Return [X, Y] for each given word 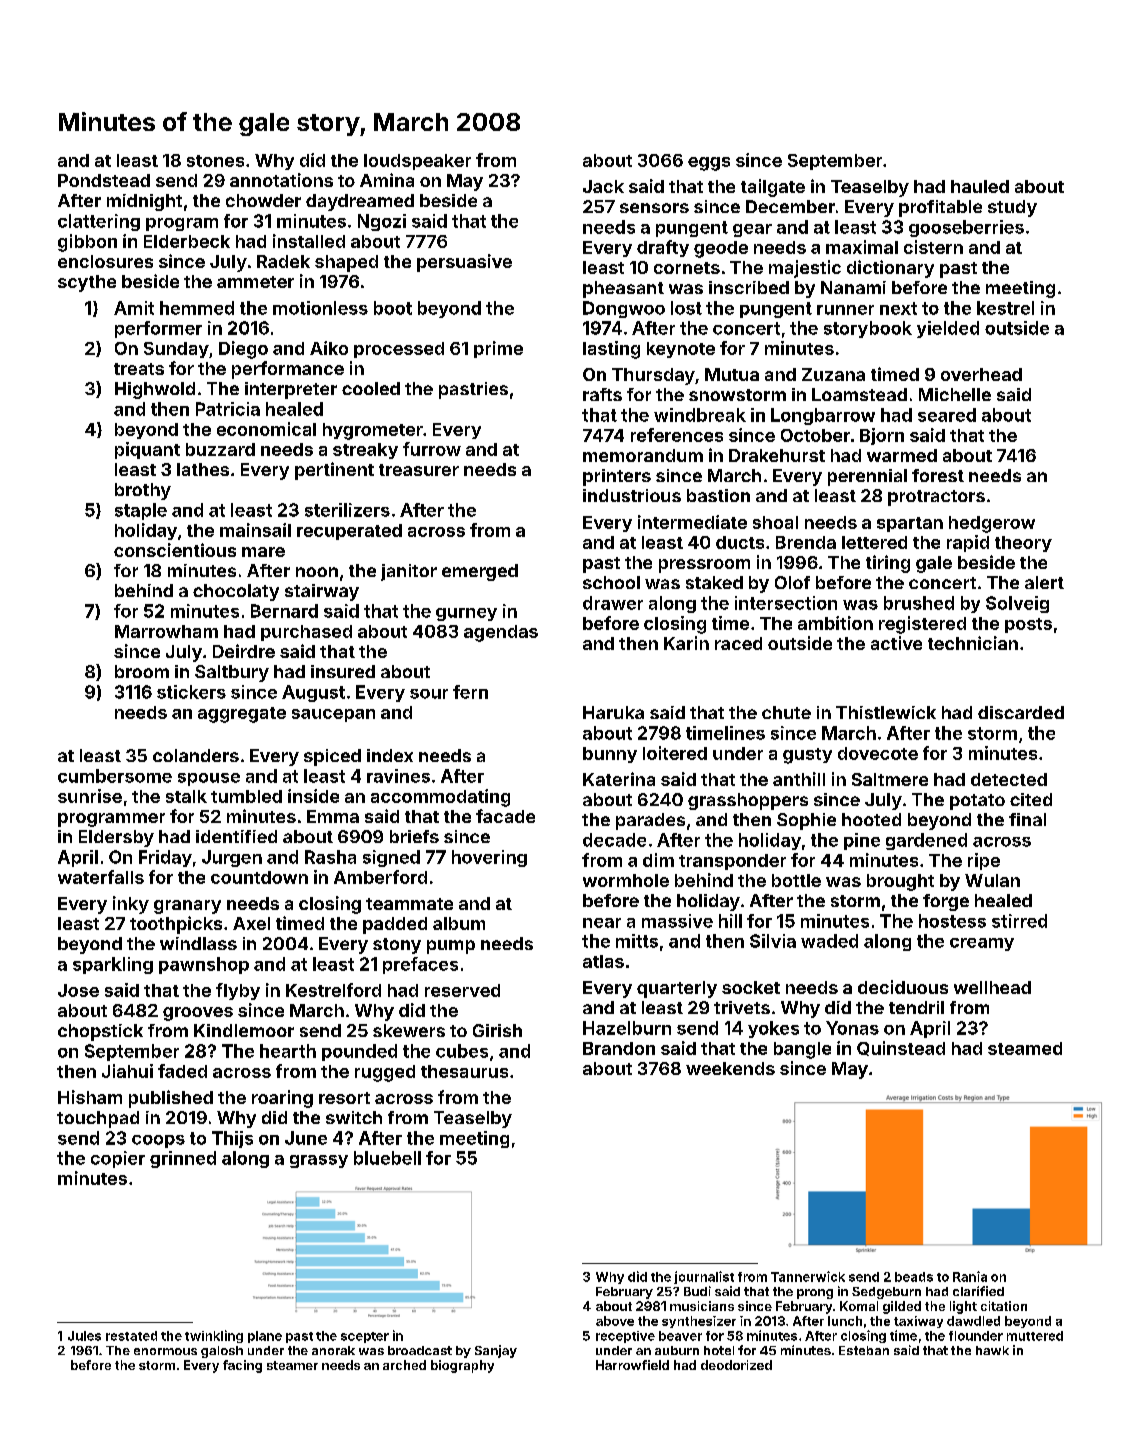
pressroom [704, 566]
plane [265, 1337]
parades [650, 821]
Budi [697, 1291]
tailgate [773, 188]
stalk [186, 796]
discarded [1021, 712]
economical [266, 429]
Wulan [992, 880]
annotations [281, 180]
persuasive [464, 263]
